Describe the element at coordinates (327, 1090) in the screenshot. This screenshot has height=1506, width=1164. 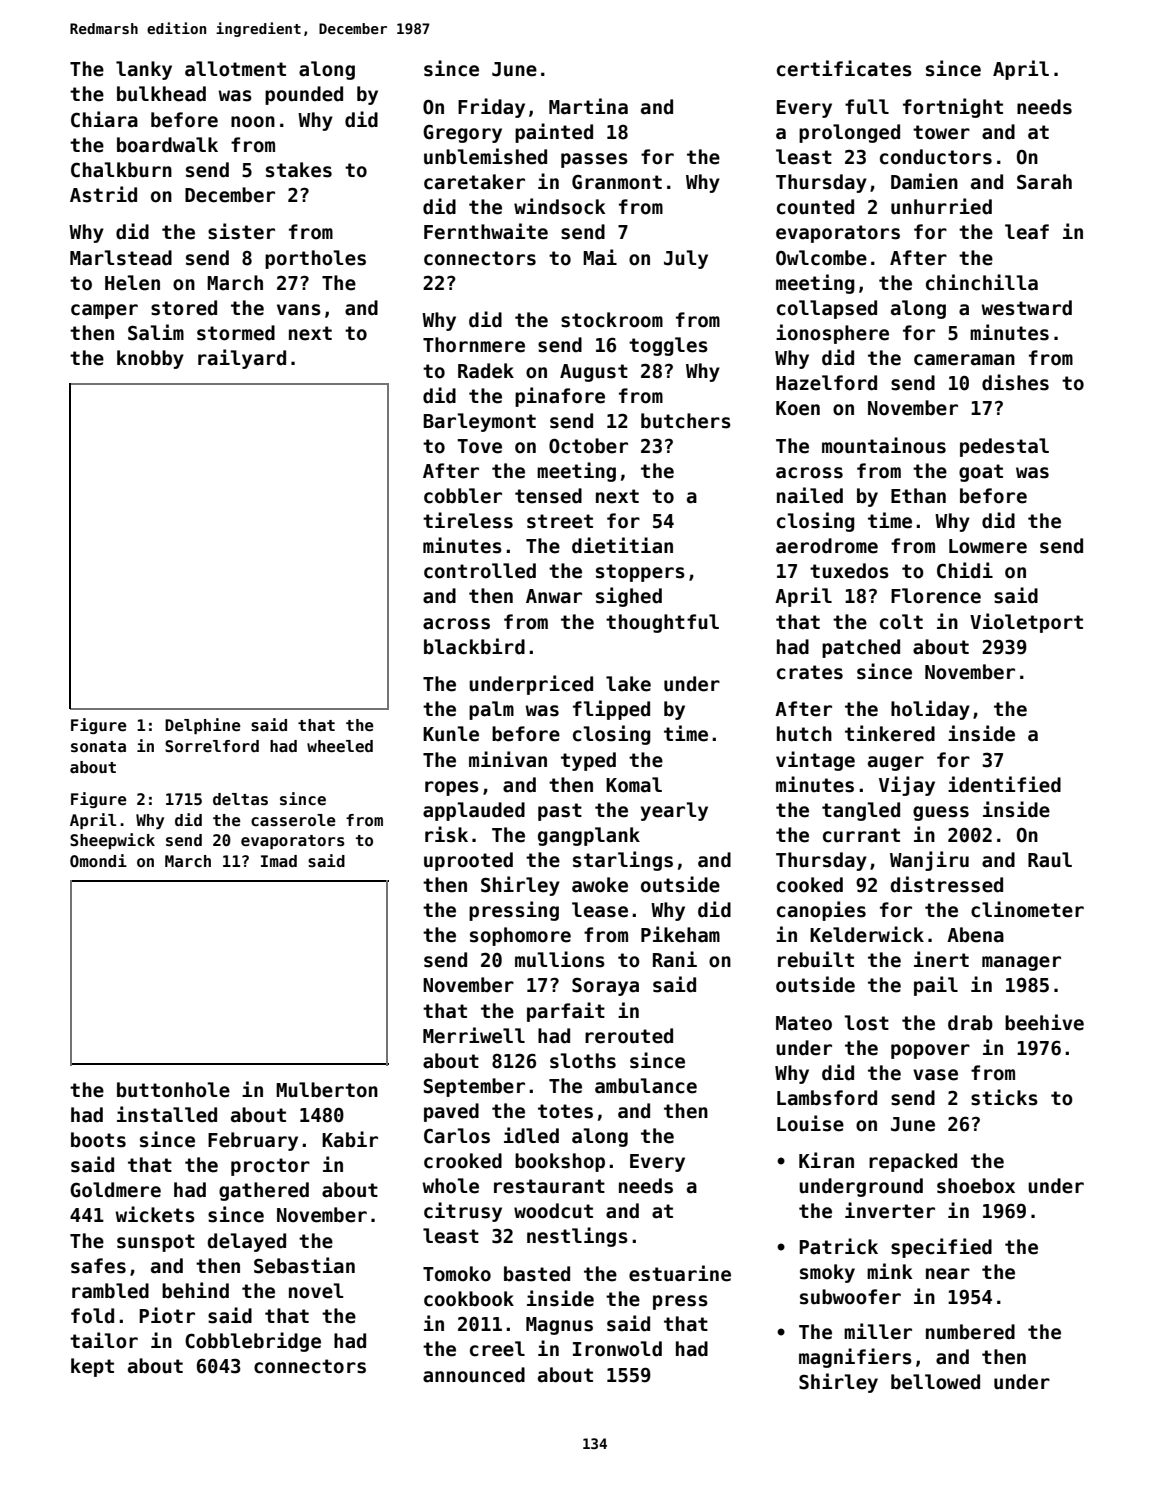
I see `Mulberton` at that location.
